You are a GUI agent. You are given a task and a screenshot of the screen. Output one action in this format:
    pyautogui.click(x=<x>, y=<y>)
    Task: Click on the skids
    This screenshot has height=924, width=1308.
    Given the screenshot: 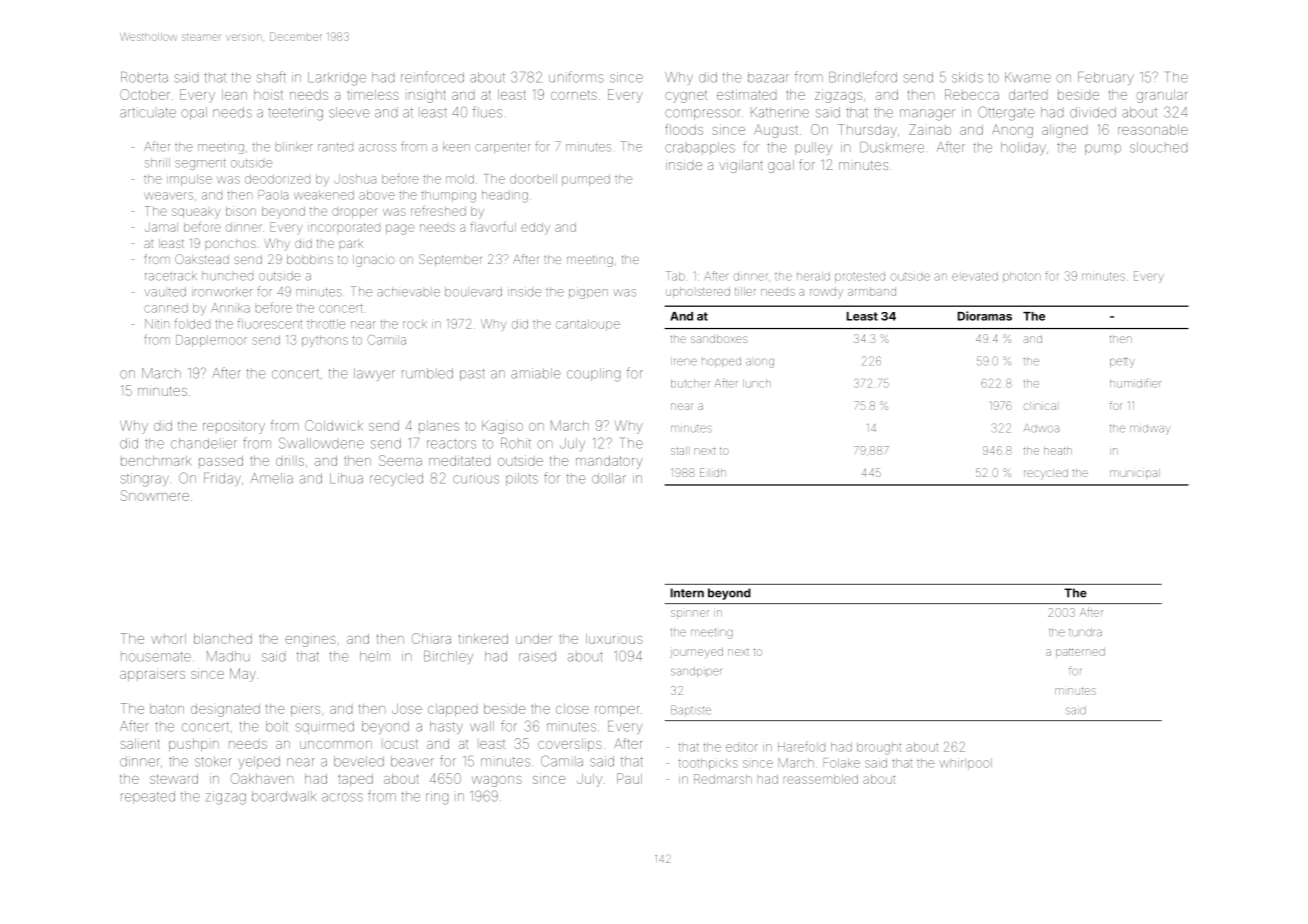 What is the action you would take?
    pyautogui.click(x=967, y=77)
